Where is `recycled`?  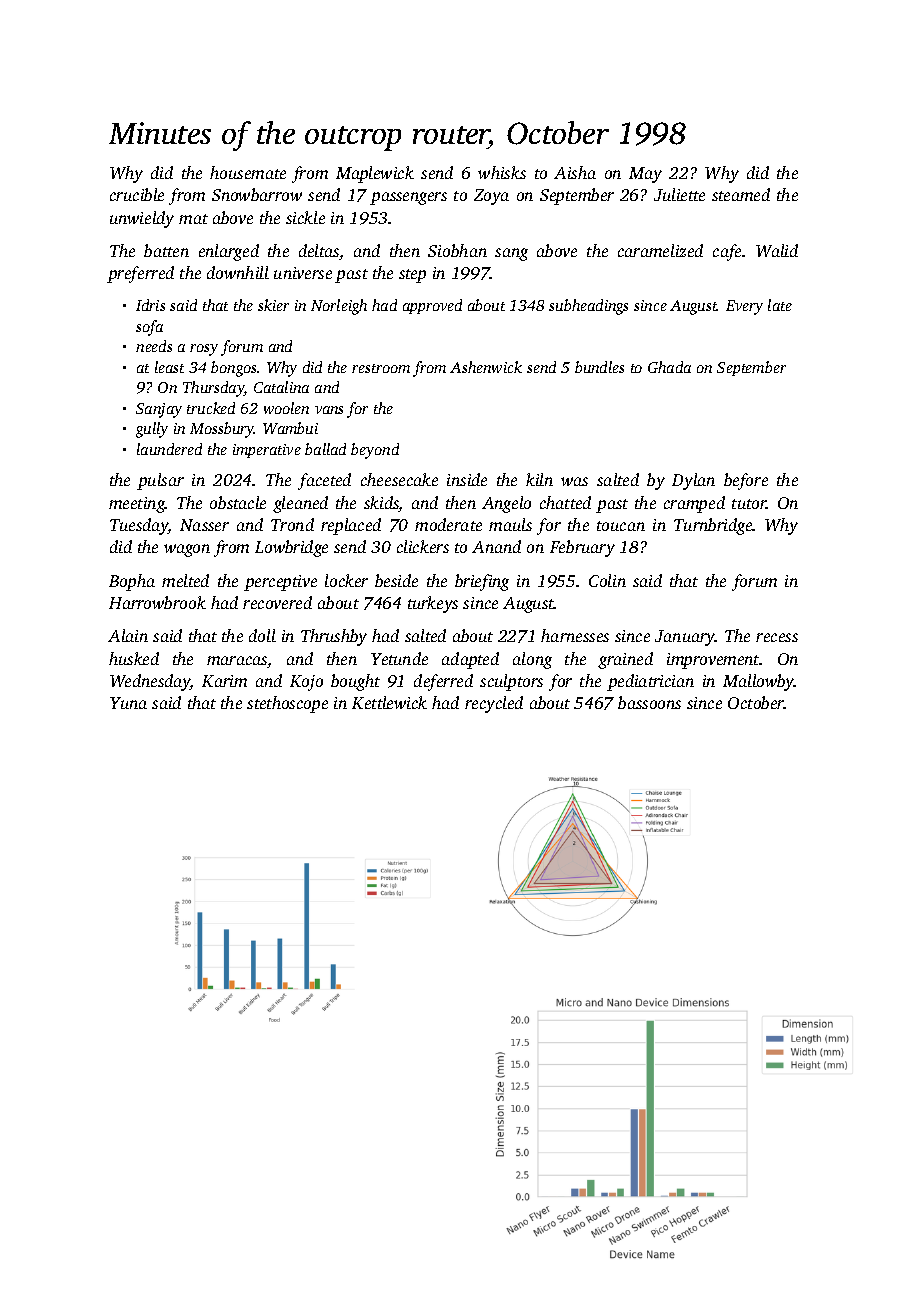
recycled is located at coordinates (494, 704).
